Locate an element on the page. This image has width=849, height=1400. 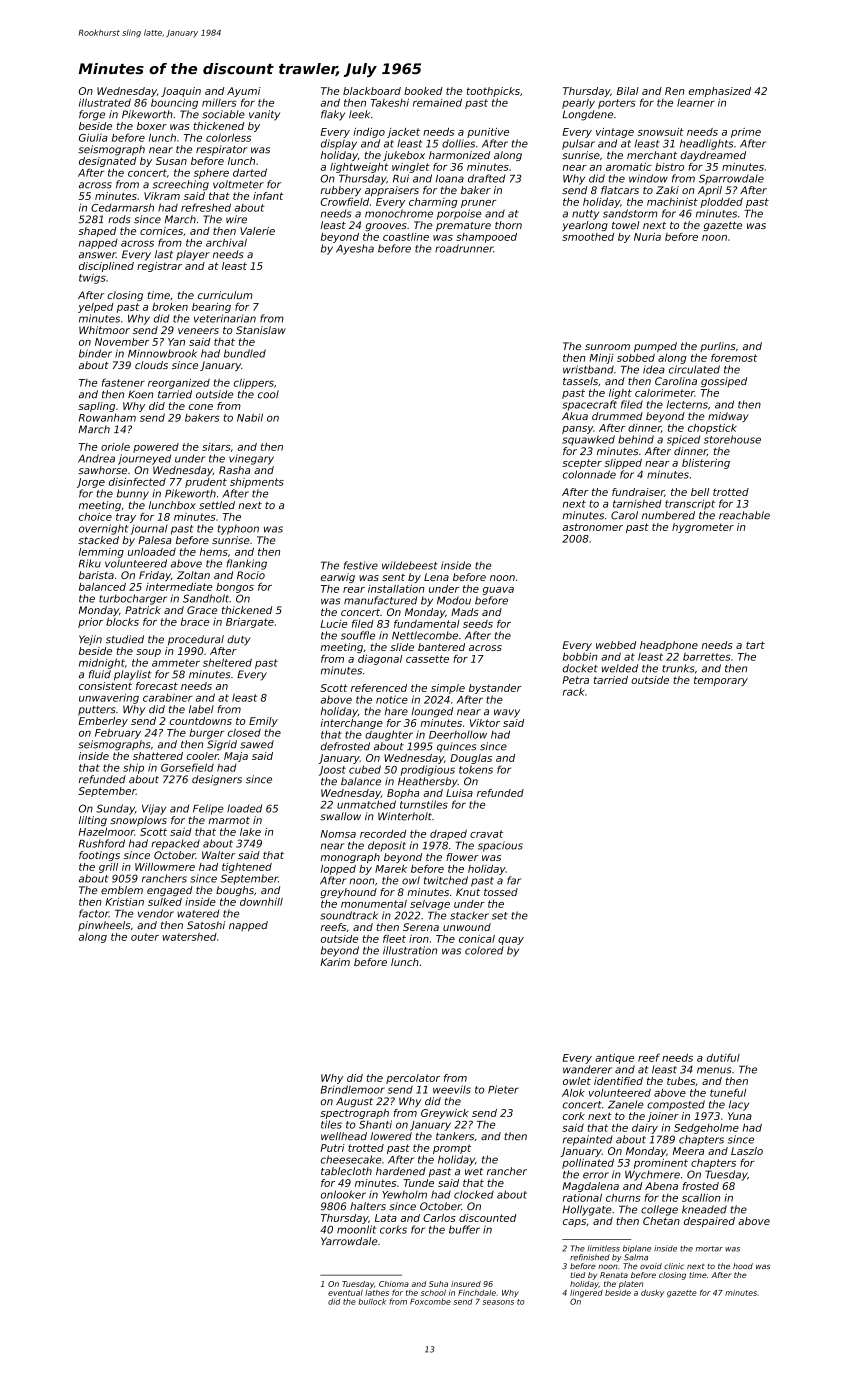
temporary is located at coordinates (721, 681).
